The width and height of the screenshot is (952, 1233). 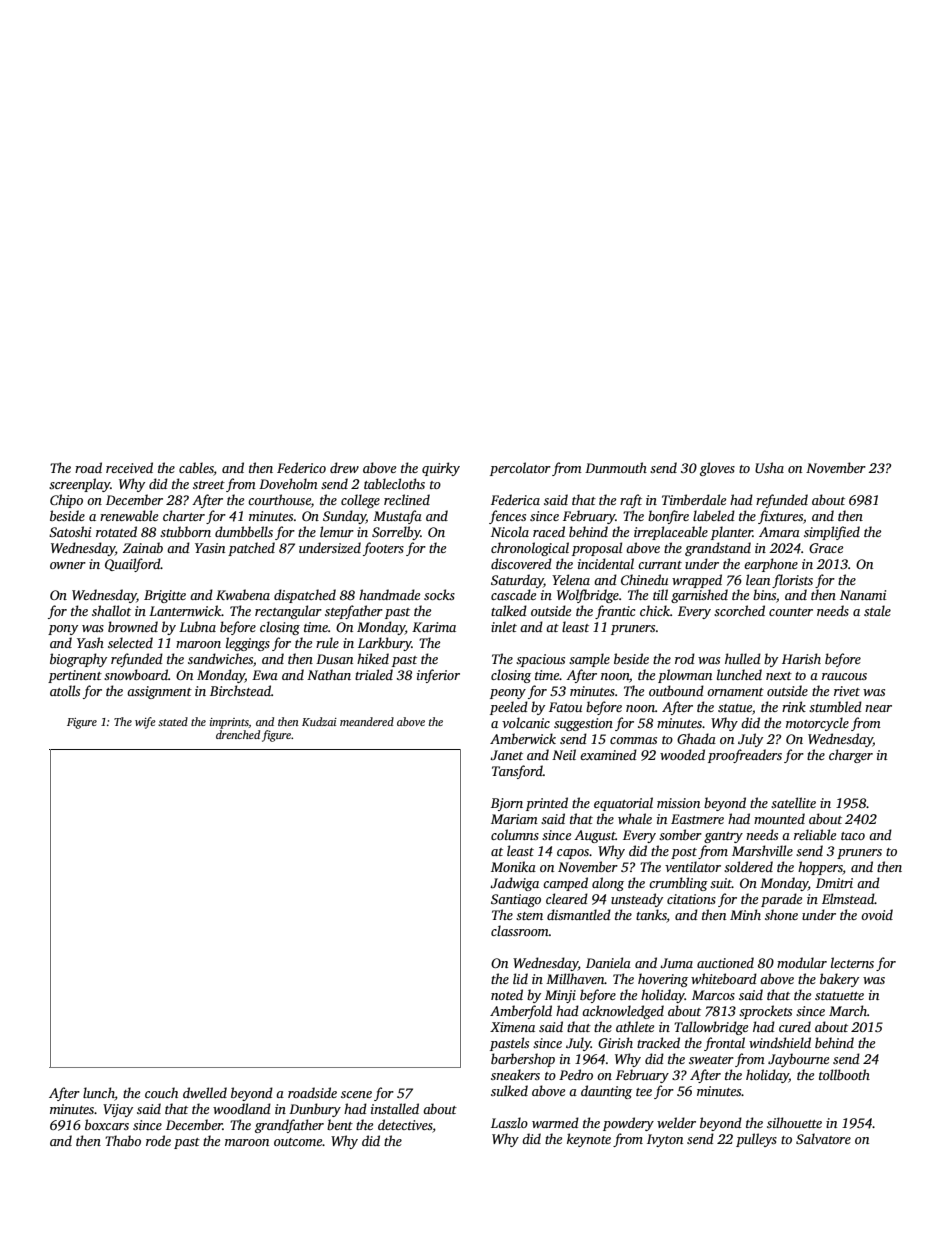 I want to click on couch, so click(x=161, y=1092).
